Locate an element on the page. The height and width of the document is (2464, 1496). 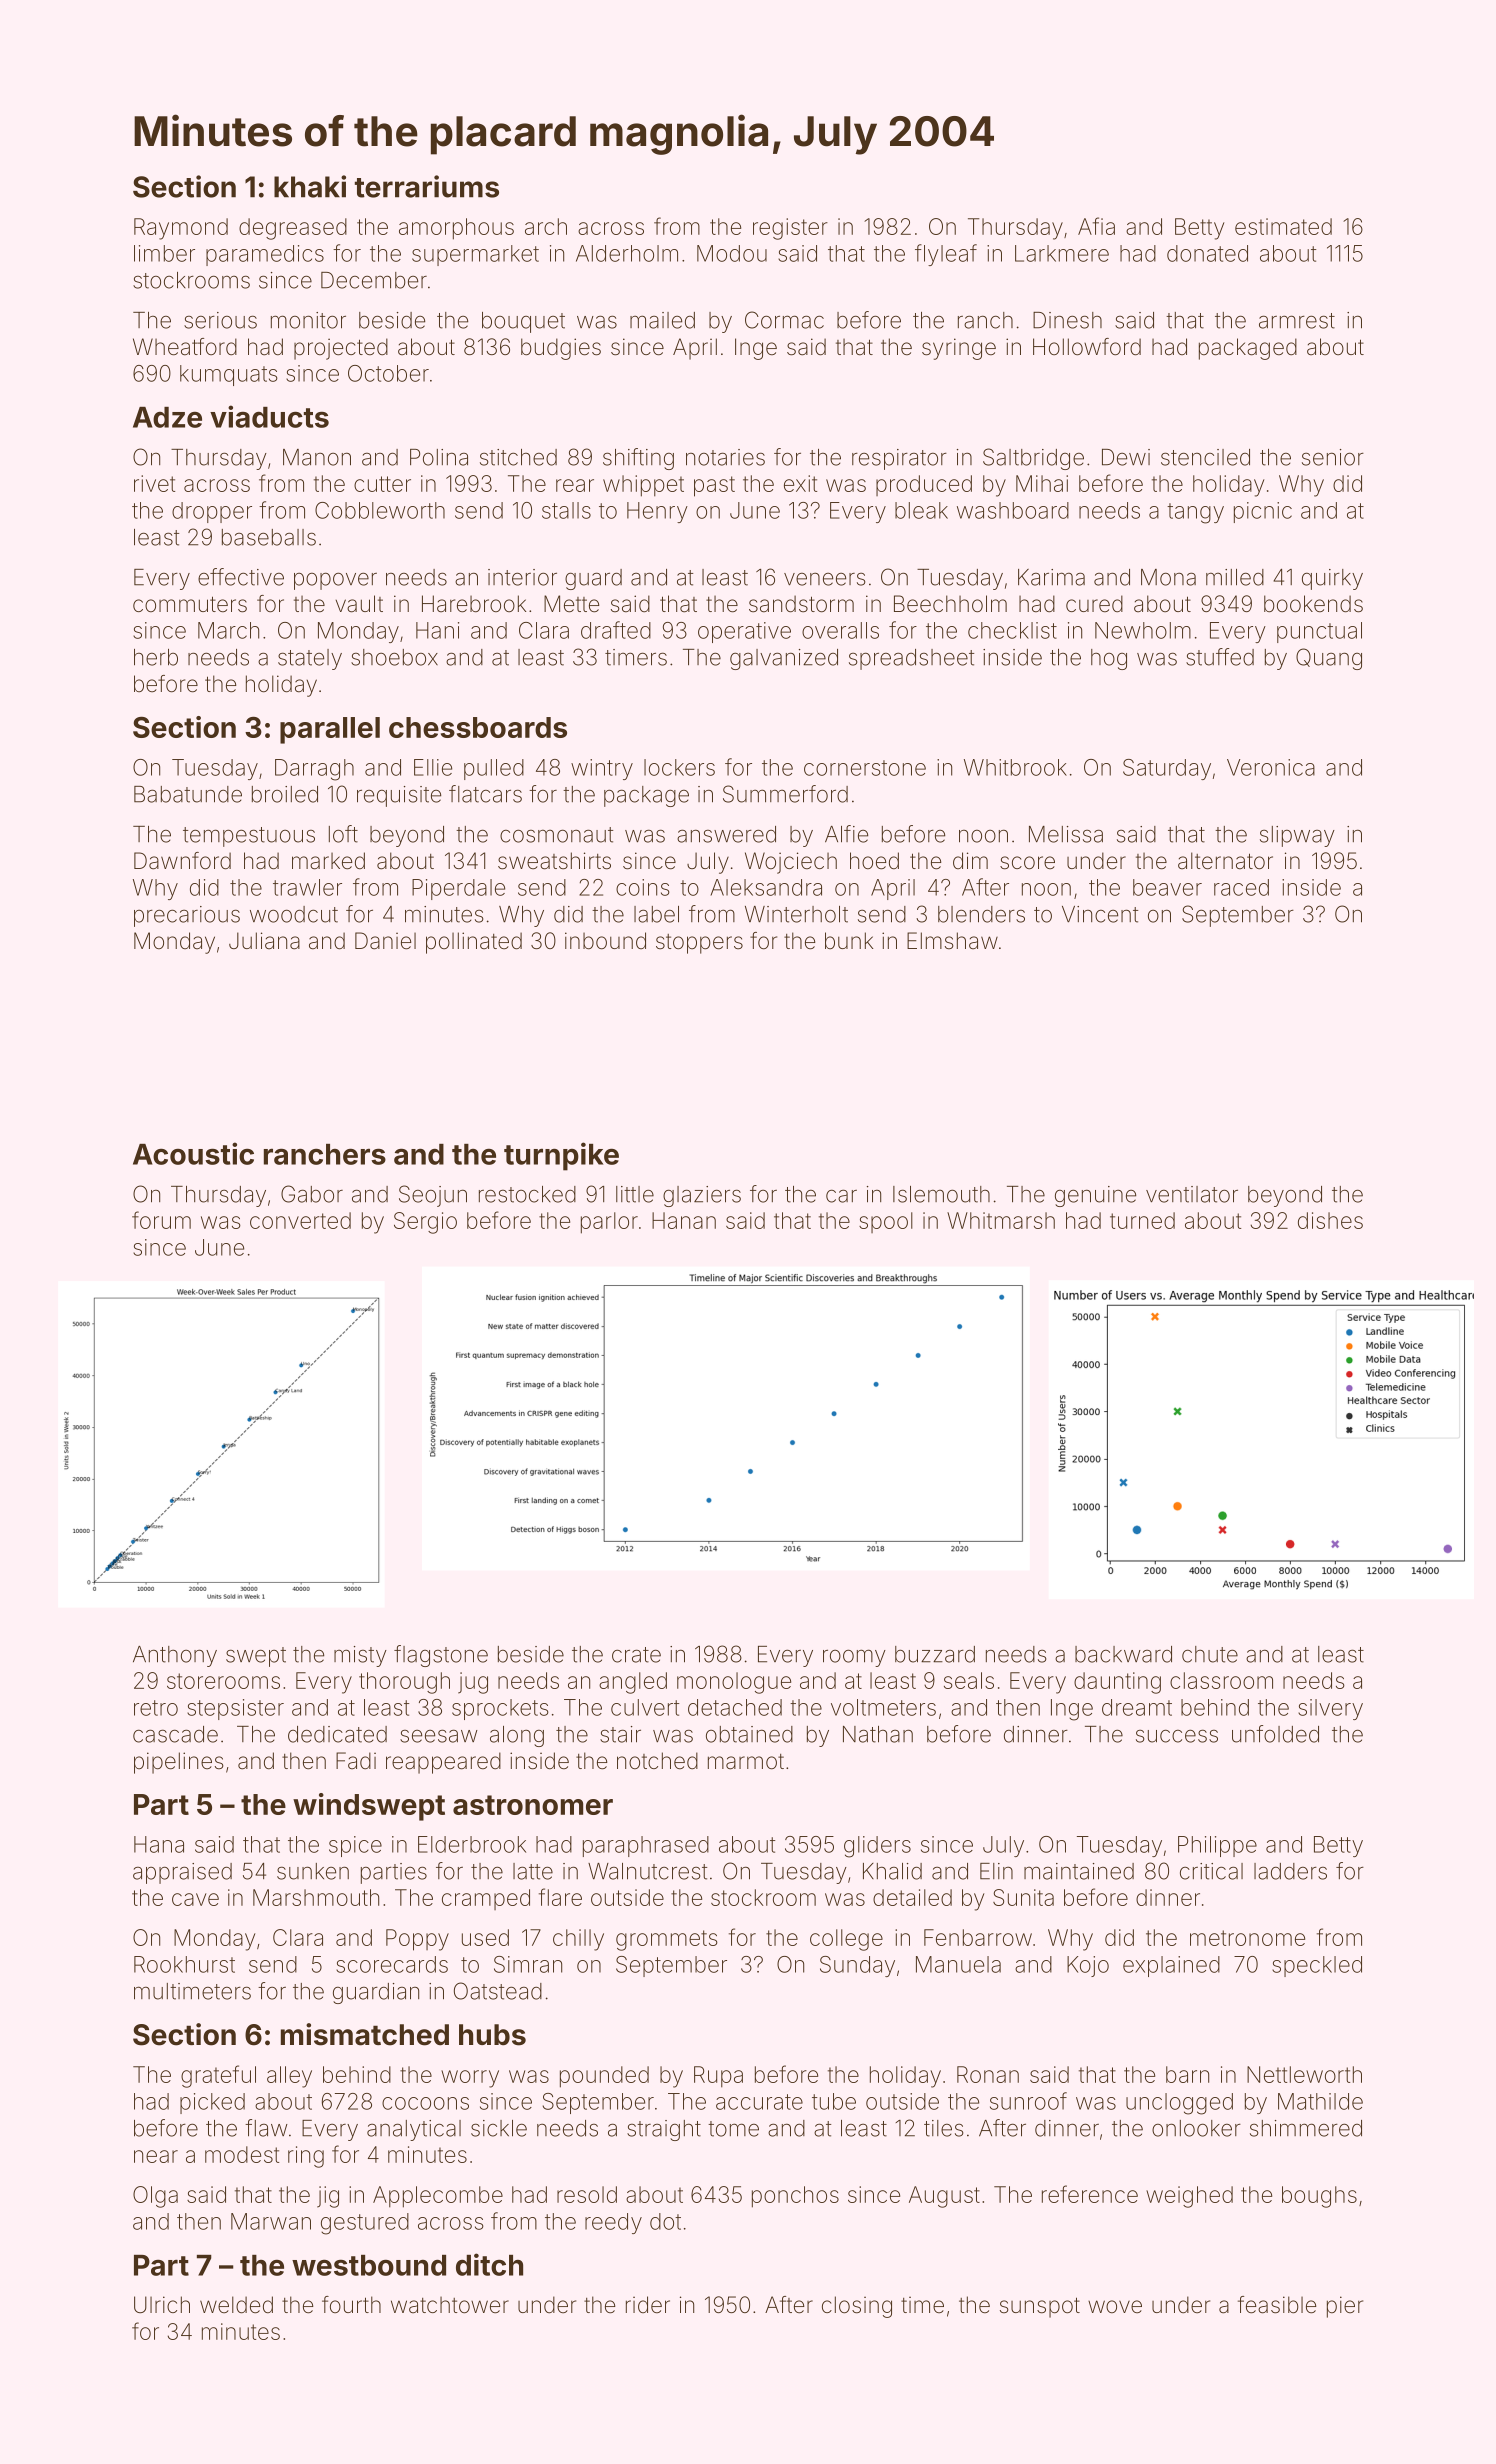
ventilator is located at coordinates (1192, 1194).
